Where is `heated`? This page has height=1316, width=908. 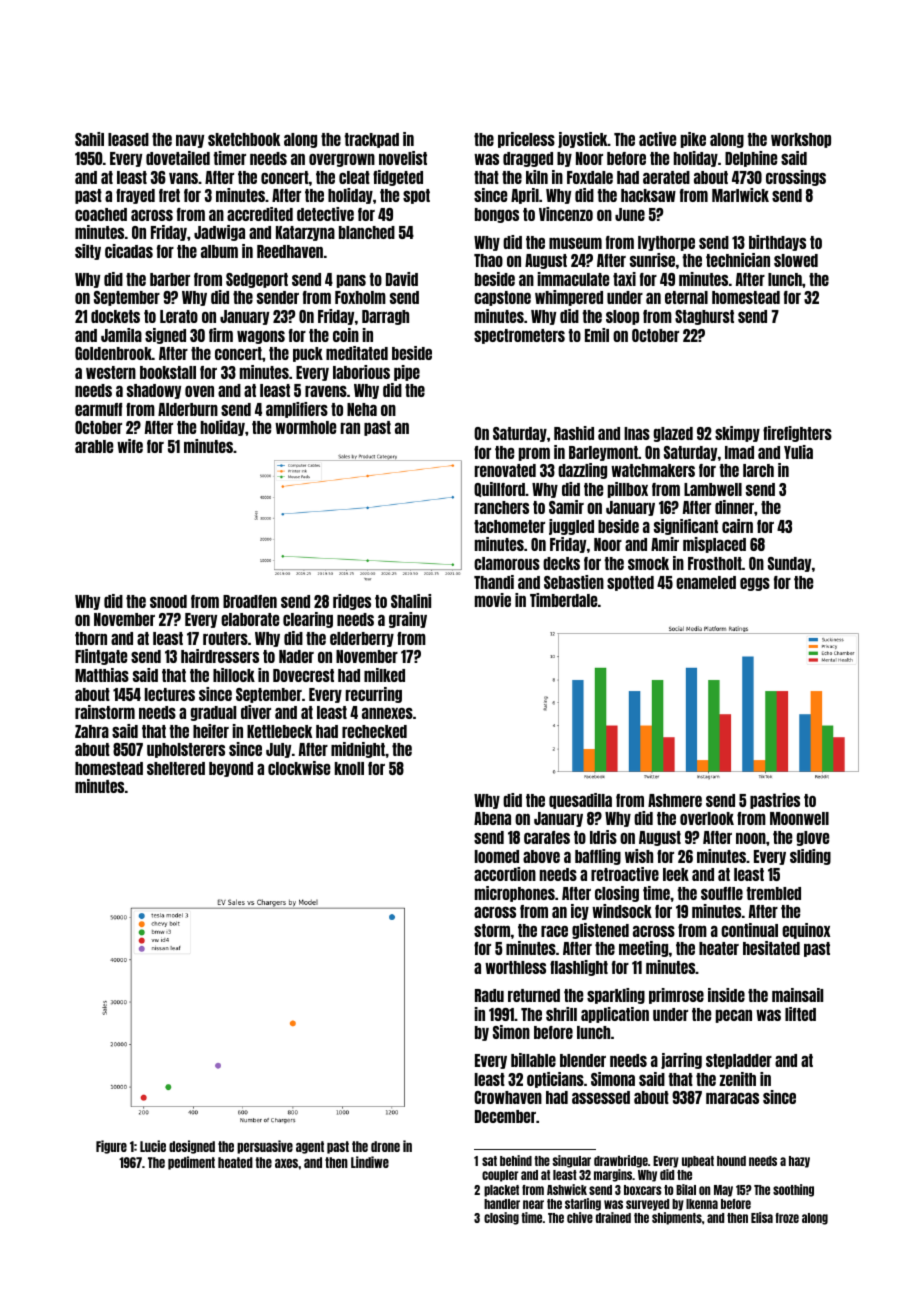 heated is located at coordinates (235, 1162).
